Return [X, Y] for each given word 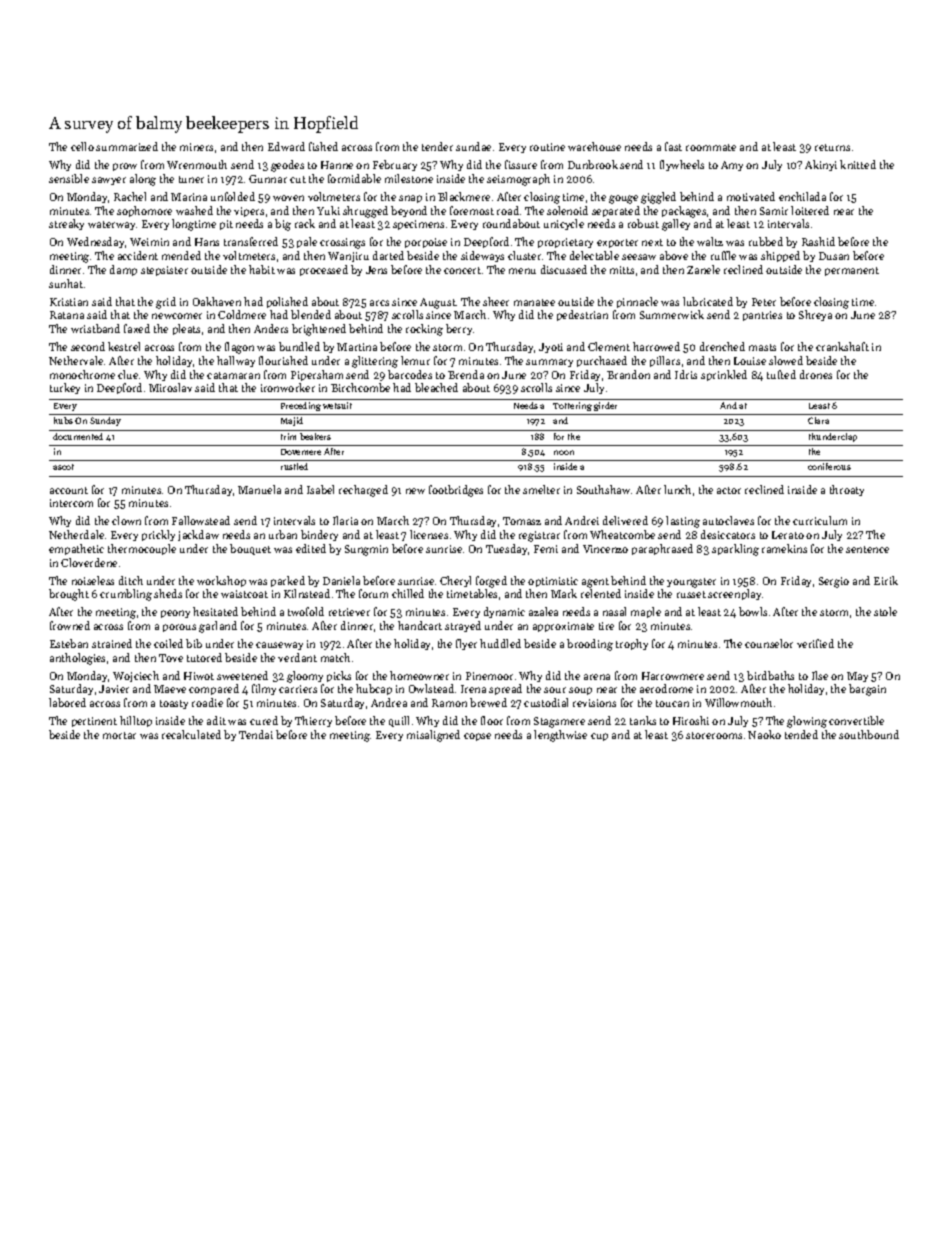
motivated [751, 196]
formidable [354, 178]
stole [885, 611]
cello [82, 146]
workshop [221, 581]
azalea [543, 611]
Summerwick [672, 314]
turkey [65, 388]
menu [522, 271]
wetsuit [337, 405]
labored [67, 702]
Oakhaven [217, 301]
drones [816, 374]
